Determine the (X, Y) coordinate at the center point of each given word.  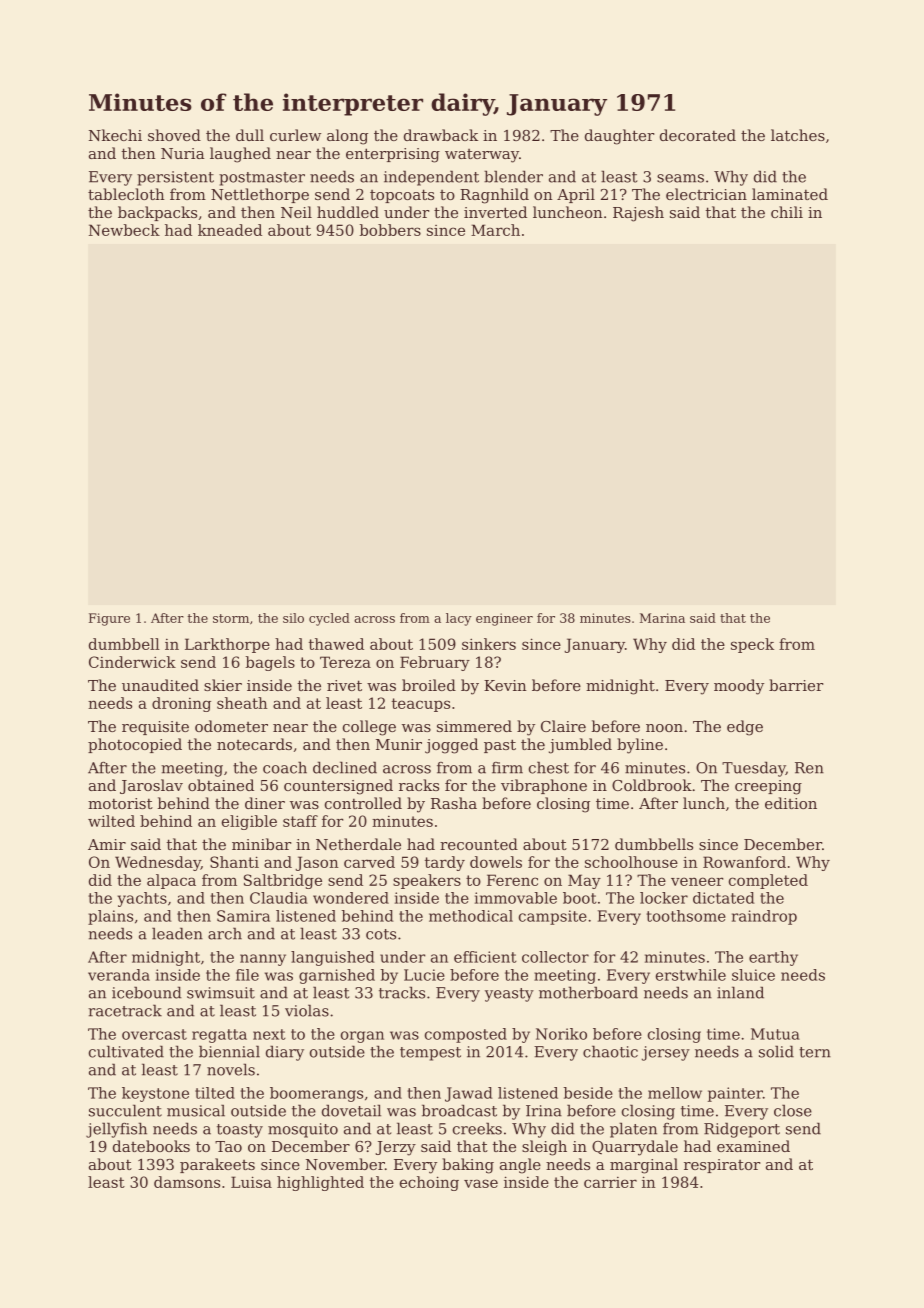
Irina (544, 1111)
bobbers (390, 230)
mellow (675, 1093)
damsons (187, 1182)
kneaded (230, 230)
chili (787, 212)
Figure (109, 619)
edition (791, 803)
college (369, 728)
